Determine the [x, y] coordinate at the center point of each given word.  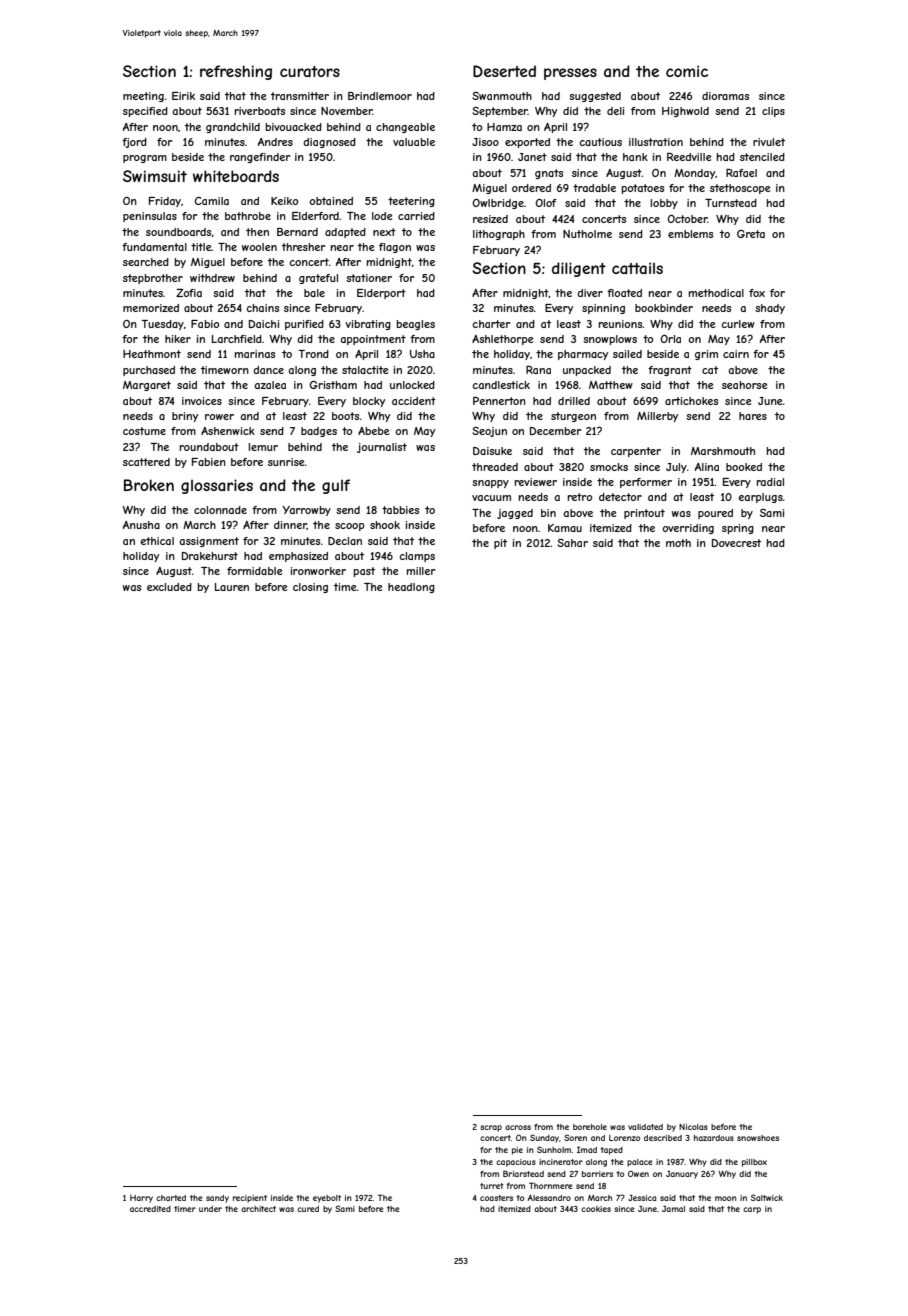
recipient [250, 1199]
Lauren [232, 587]
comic [687, 71]
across [518, 1127]
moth [678, 543]
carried [416, 216]
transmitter [300, 96]
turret [492, 1186]
